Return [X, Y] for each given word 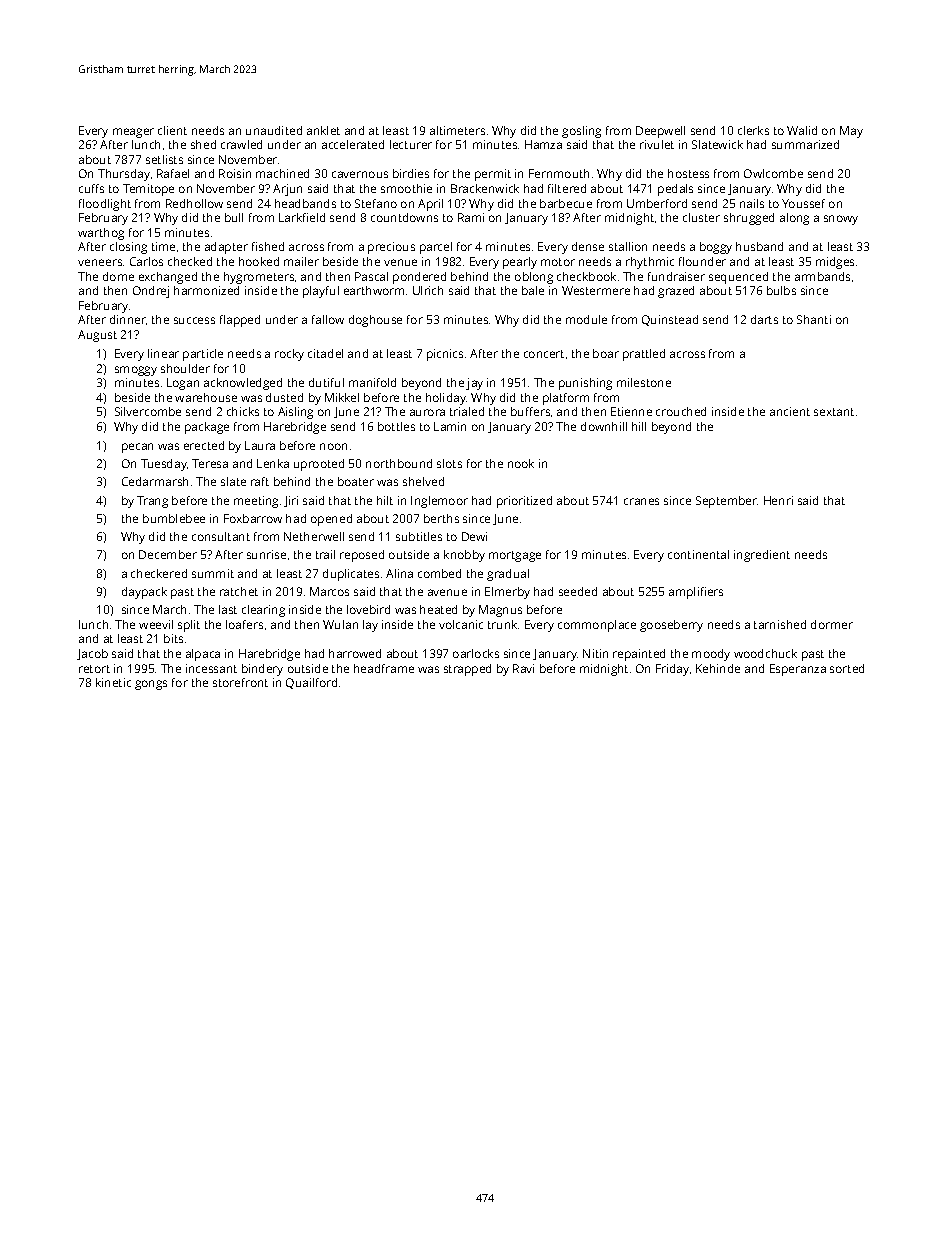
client [172, 130]
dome [118, 276]
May [851, 132]
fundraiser [676, 276]
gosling [581, 132]
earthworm [374, 290]
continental [698, 554]
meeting [256, 502]
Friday [672, 670]
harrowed [355, 653]
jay [474, 384]
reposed [362, 556]
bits [173, 638]
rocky [289, 355]
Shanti [814, 319]
